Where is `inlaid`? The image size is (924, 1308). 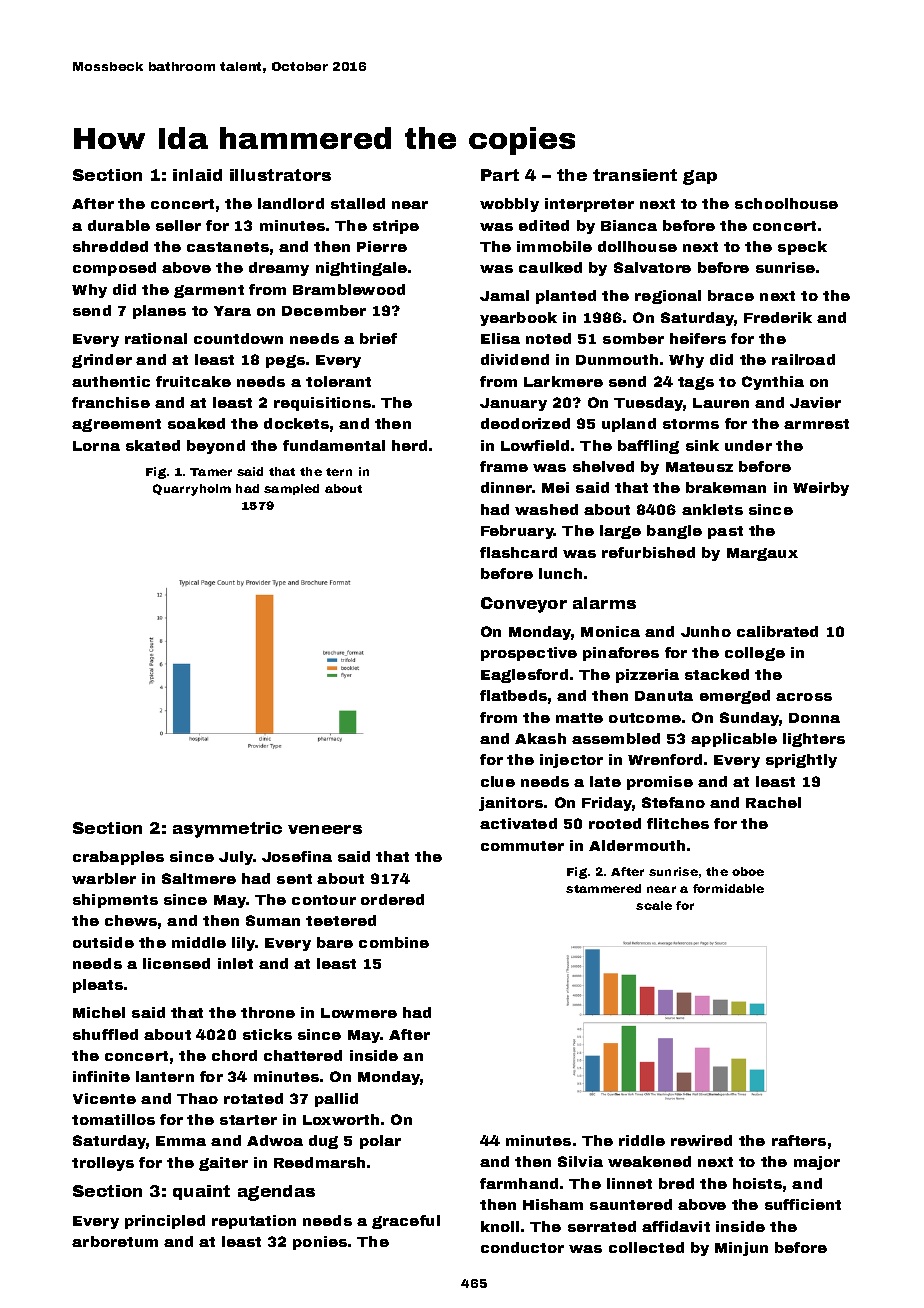 inlaid is located at coordinates (197, 175).
